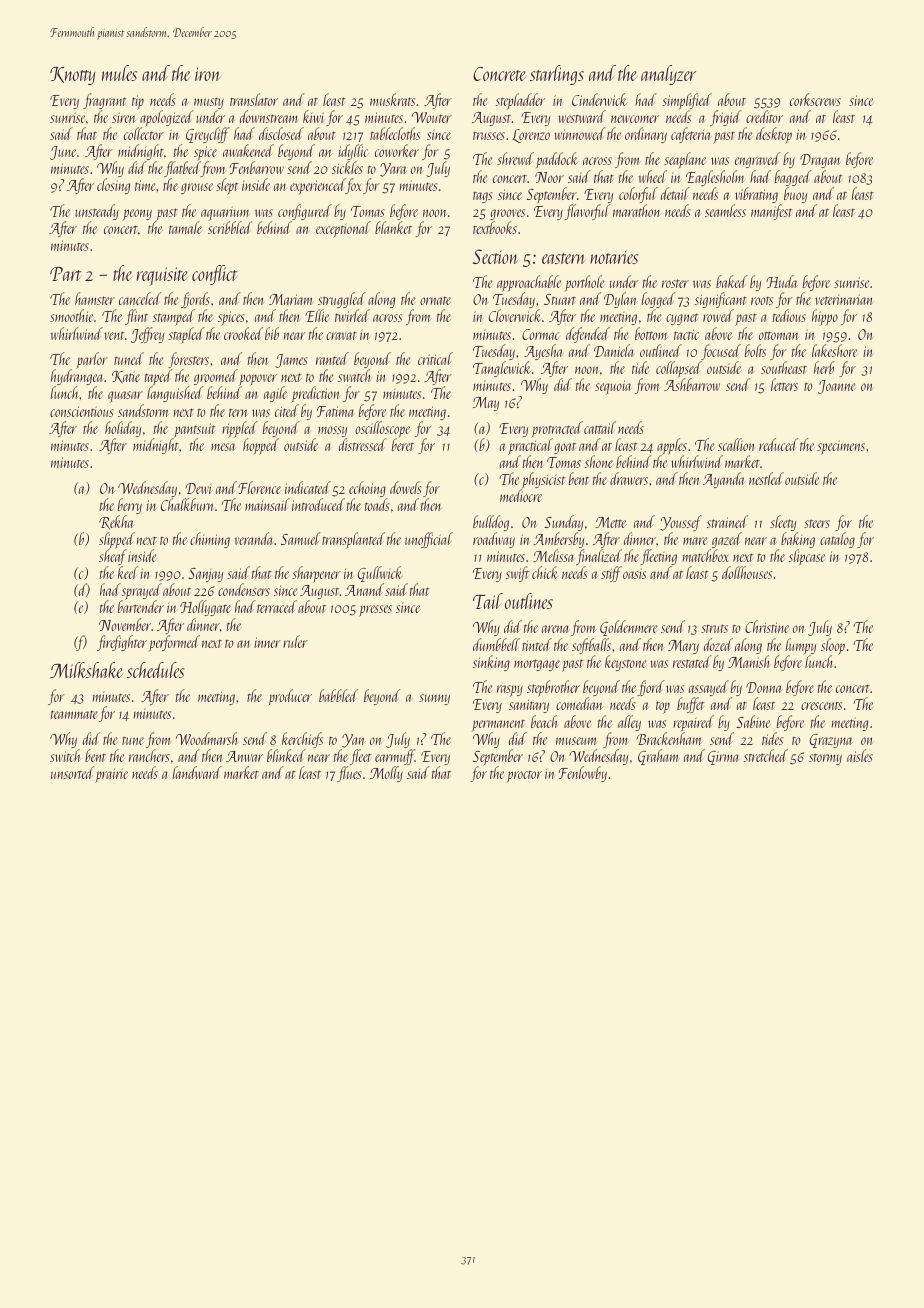 The image size is (924, 1308). I want to click on swatch, so click(354, 376).
